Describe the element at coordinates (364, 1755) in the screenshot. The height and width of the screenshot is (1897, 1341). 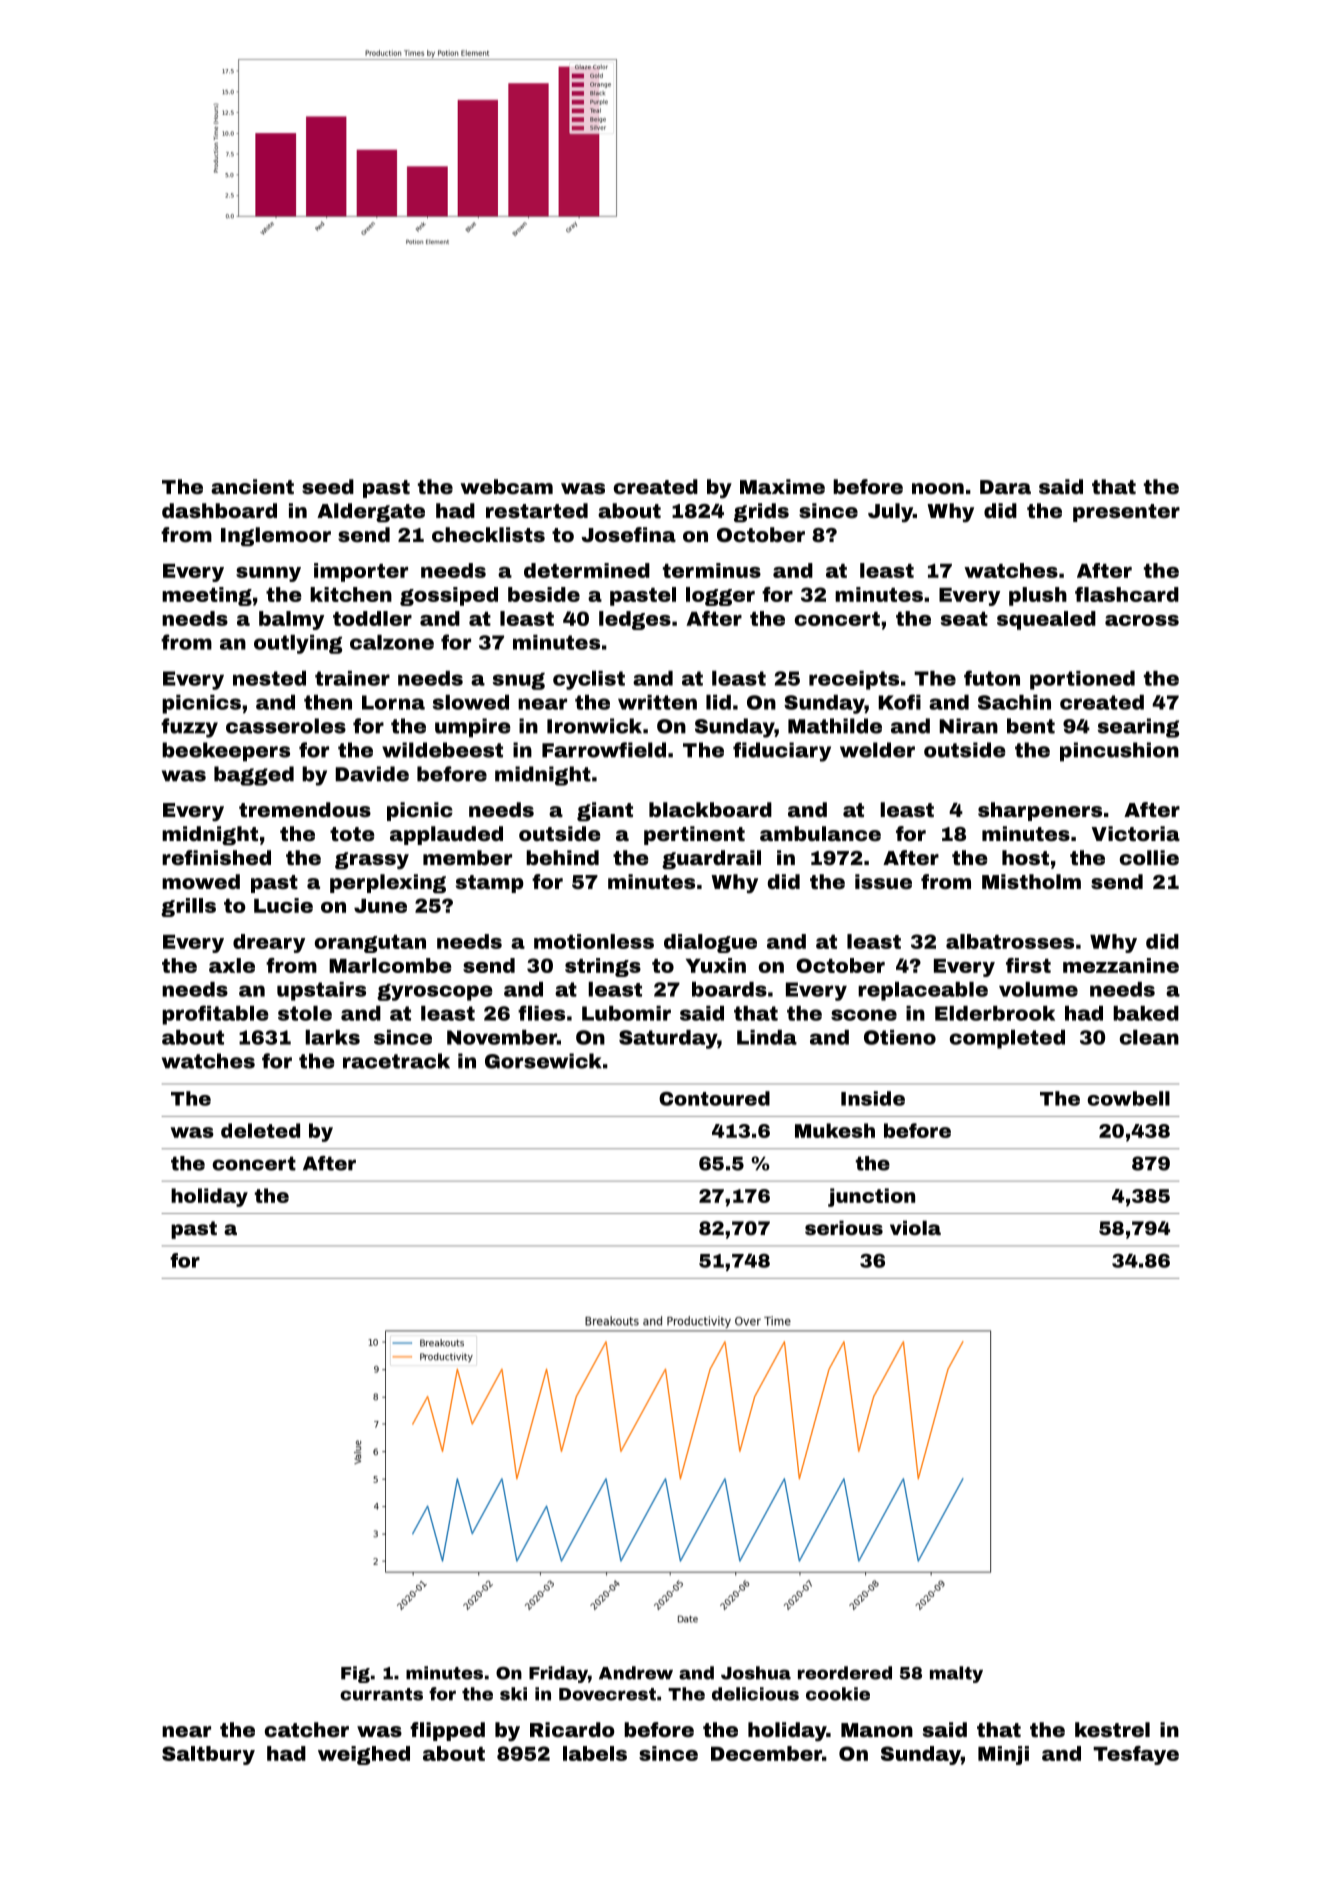
I see `weighed` at that location.
